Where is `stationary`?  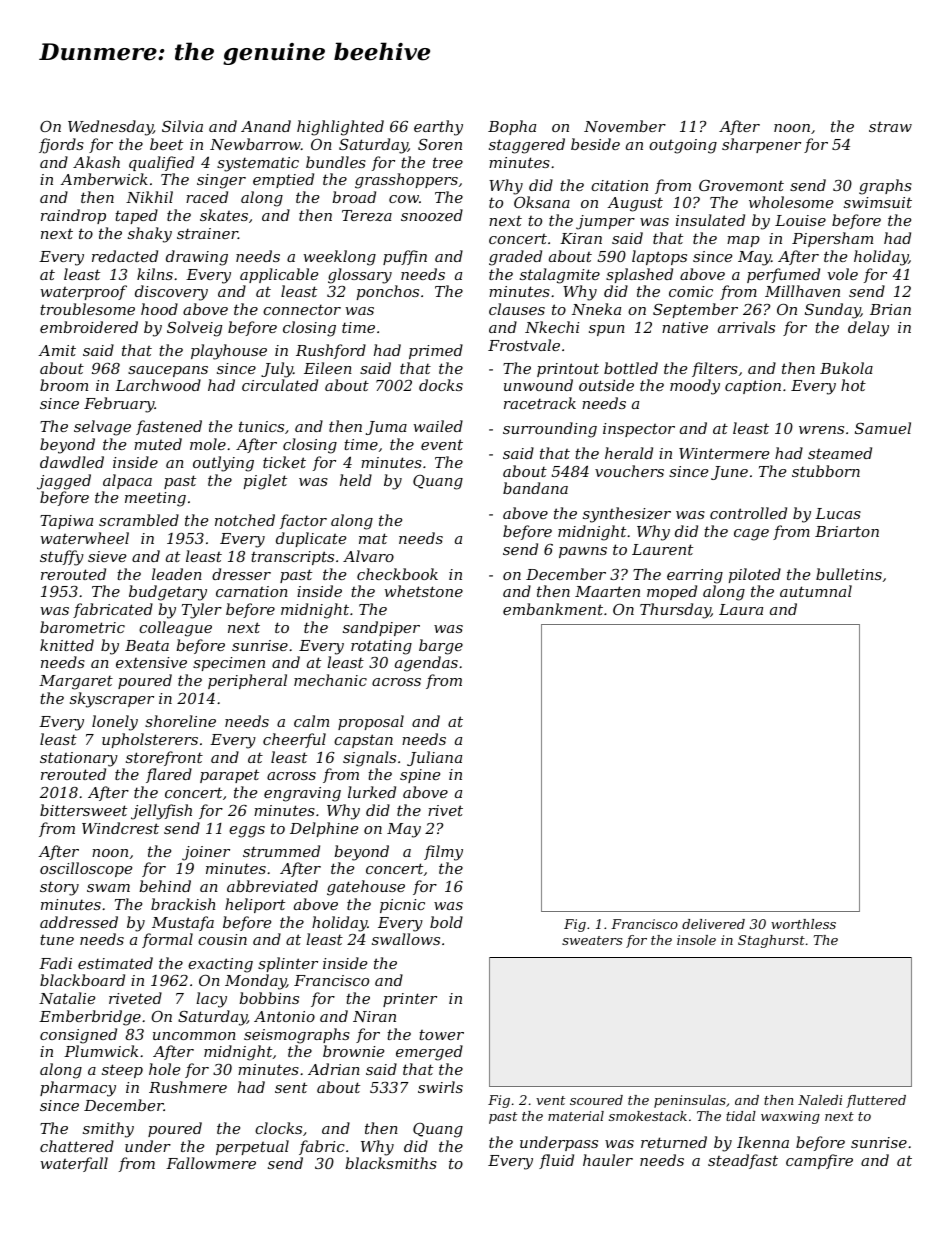 stationary is located at coordinates (79, 759).
